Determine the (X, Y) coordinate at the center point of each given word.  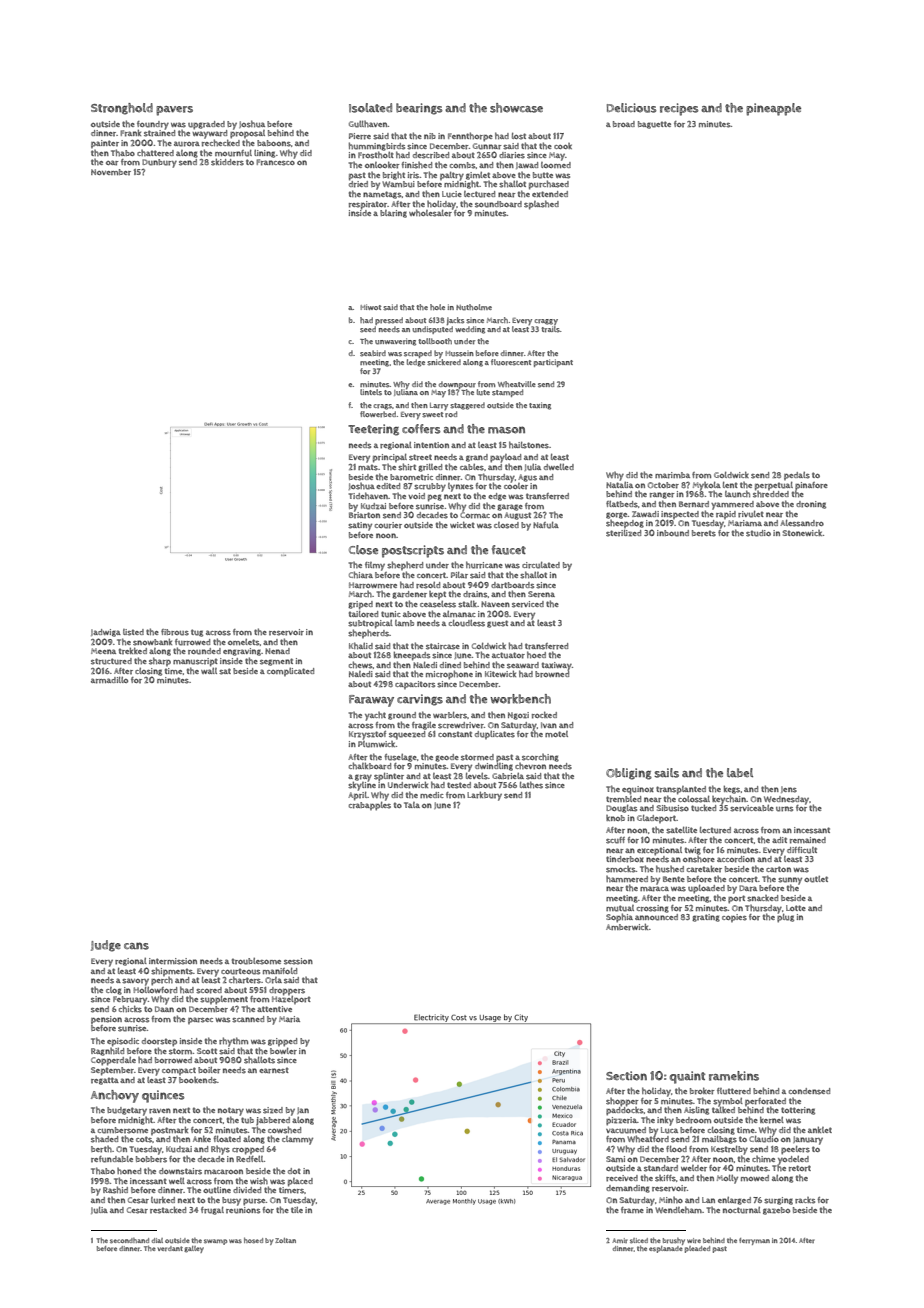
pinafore (811, 486)
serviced (528, 604)
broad (624, 124)
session (298, 961)
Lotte (796, 908)
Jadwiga (106, 633)
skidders (227, 162)
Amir (619, 1240)
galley (194, 1249)
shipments (172, 971)
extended (550, 194)
